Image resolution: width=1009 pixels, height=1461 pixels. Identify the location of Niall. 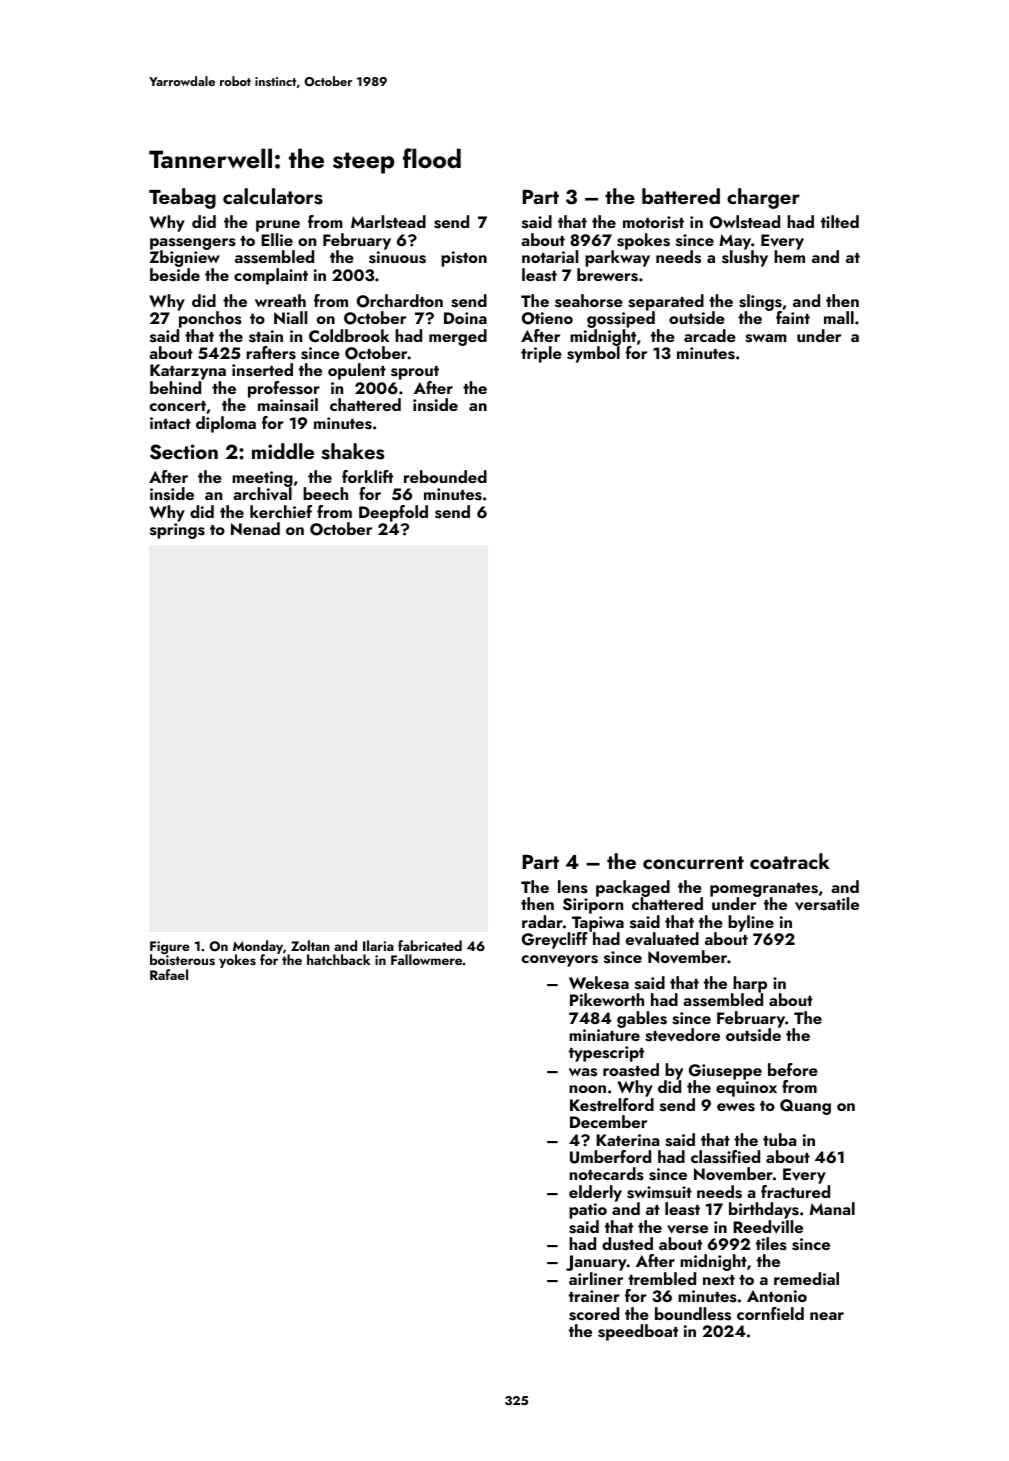
(290, 317).
